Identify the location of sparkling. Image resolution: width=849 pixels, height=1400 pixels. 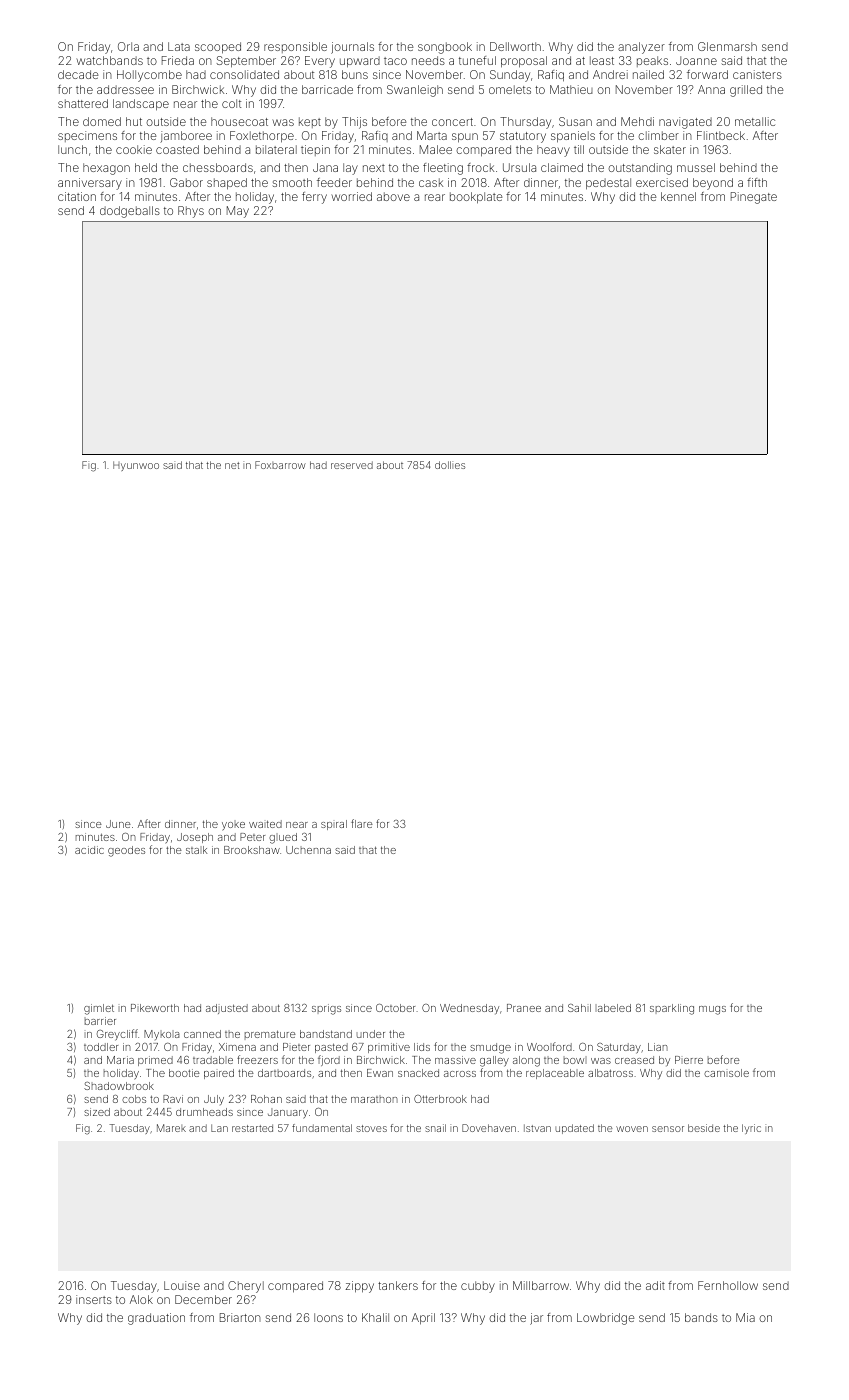
(672, 1009).
